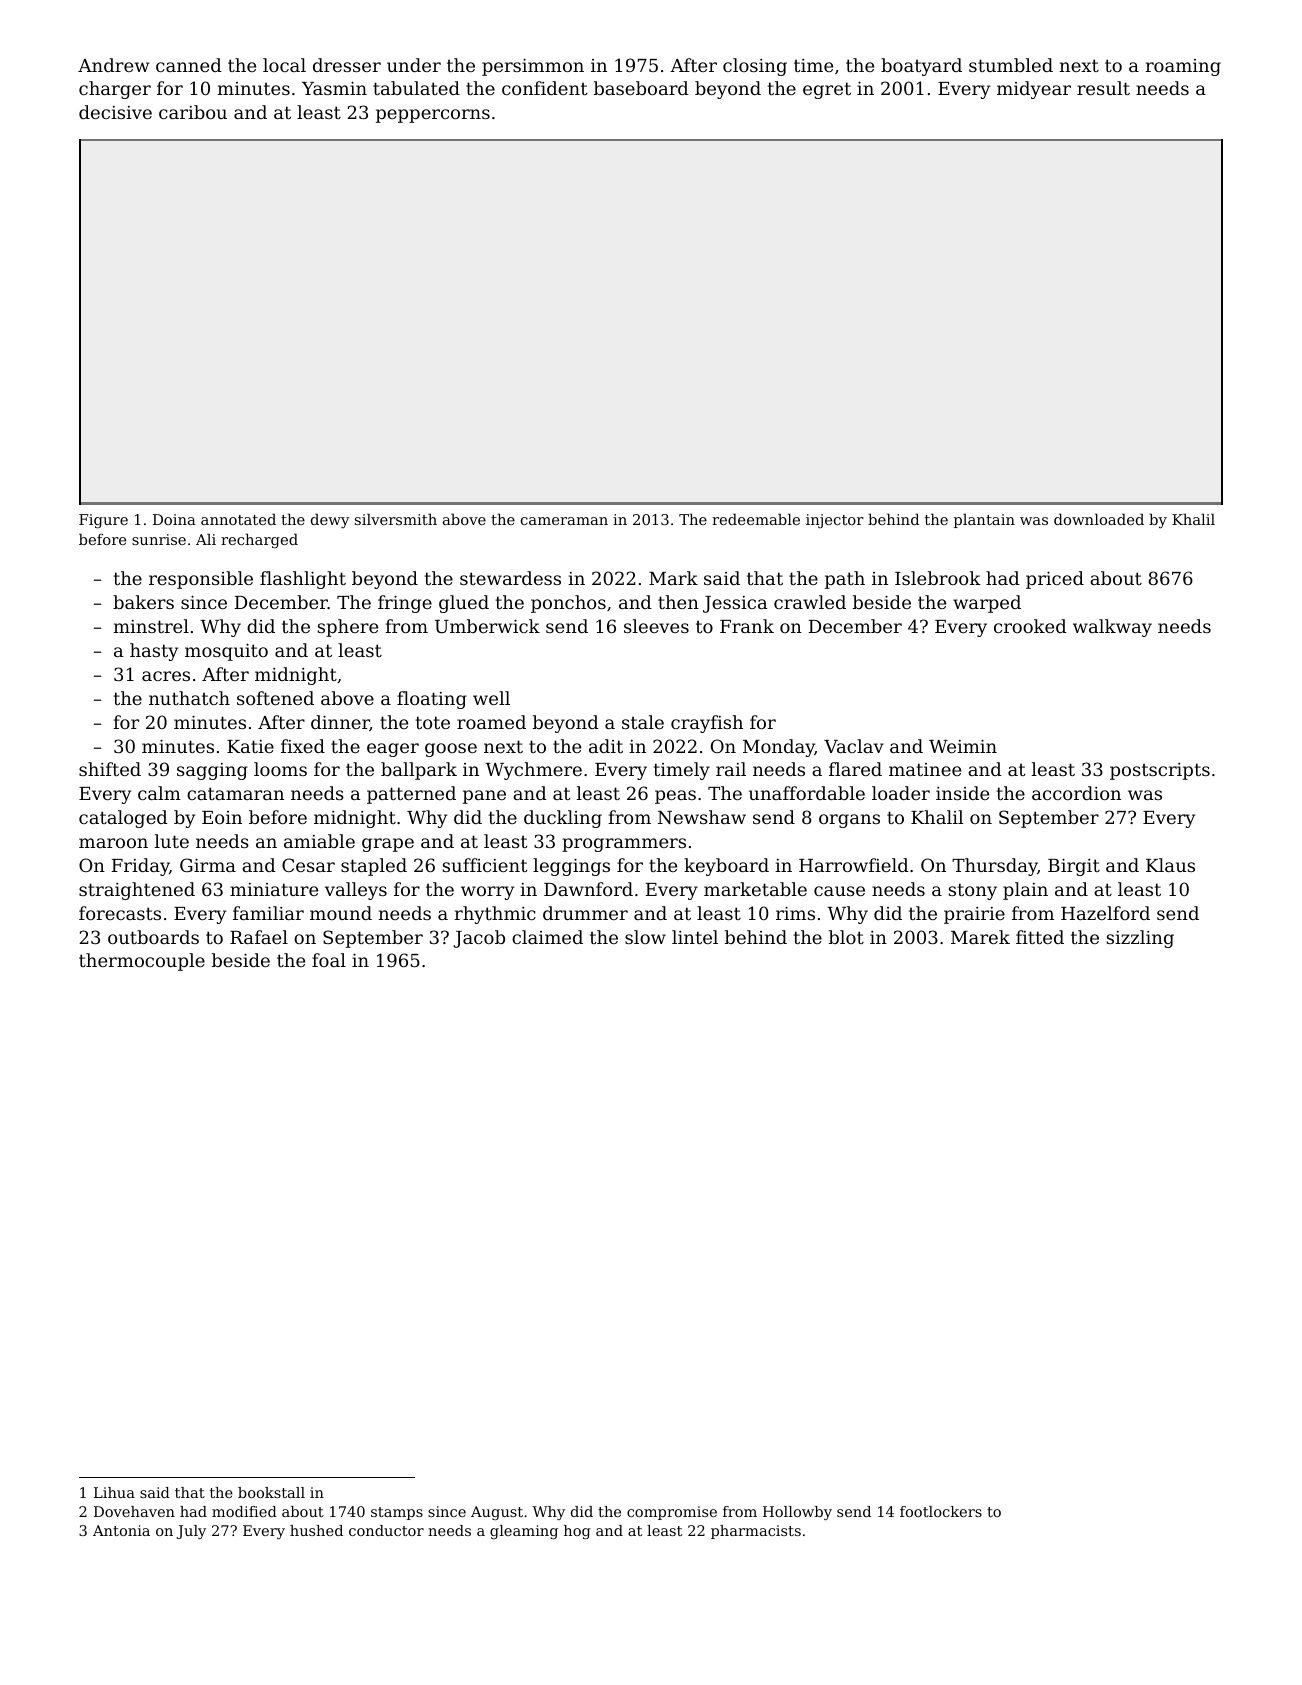  I want to click on decisive, so click(115, 112).
